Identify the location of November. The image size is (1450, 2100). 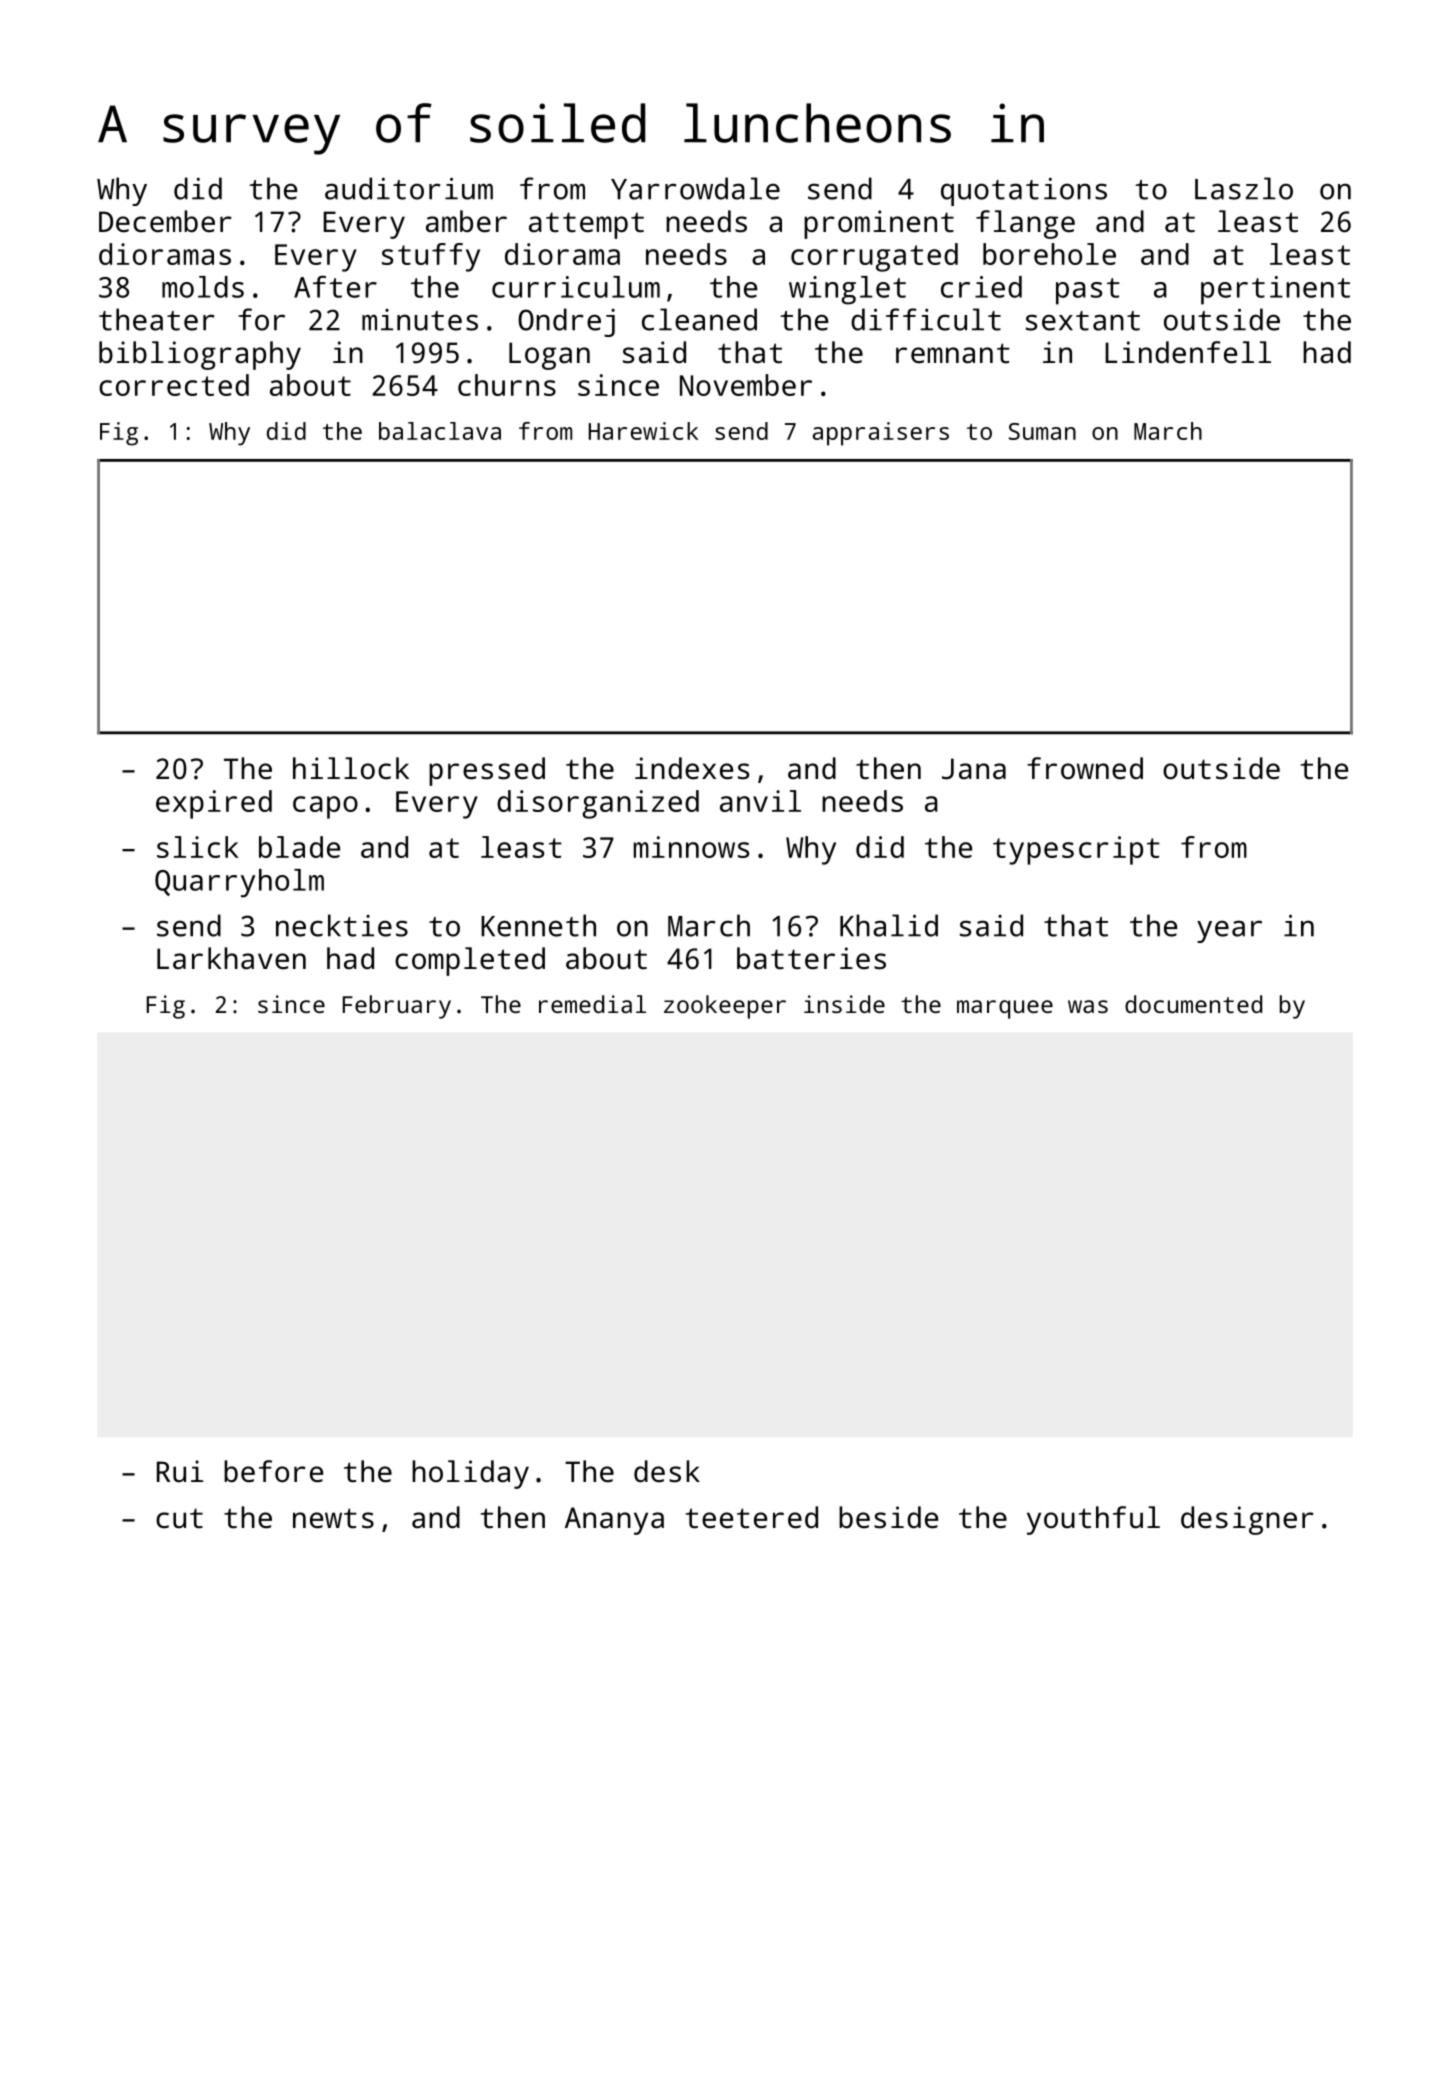
(746, 385).
